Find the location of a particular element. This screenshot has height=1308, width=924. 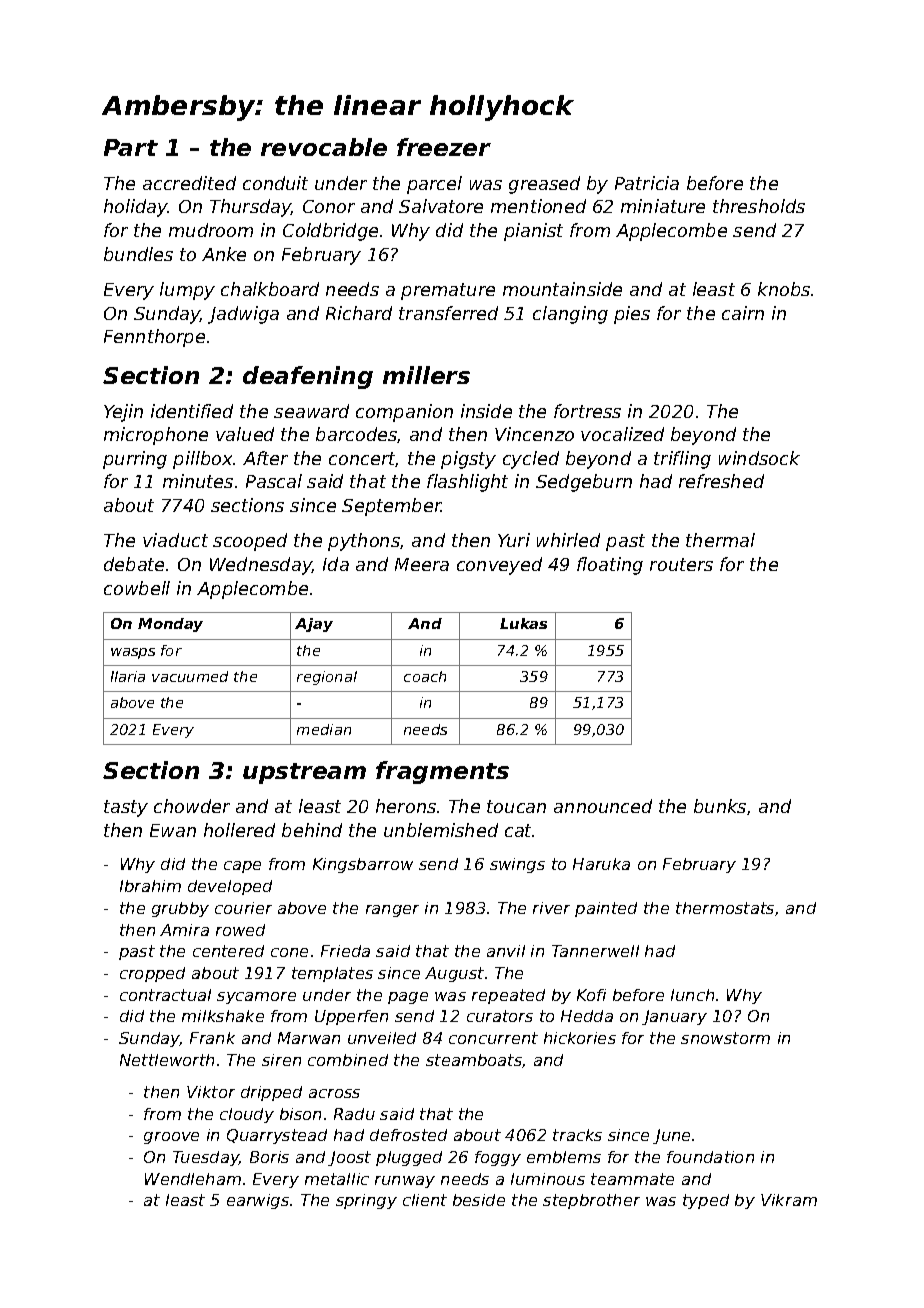

Wendleham is located at coordinates (193, 1179).
